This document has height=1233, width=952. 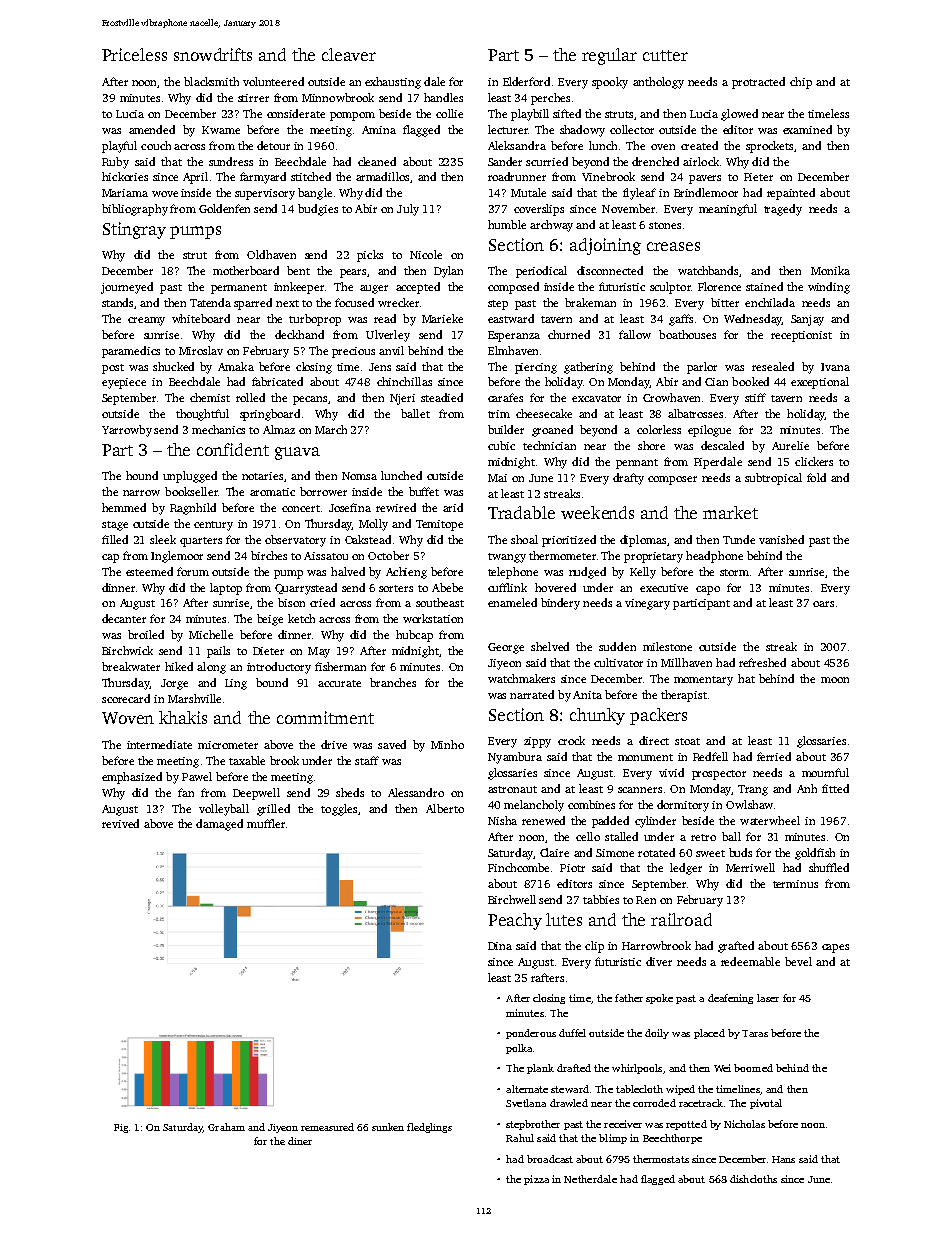 I want to click on saved, so click(x=392, y=744).
